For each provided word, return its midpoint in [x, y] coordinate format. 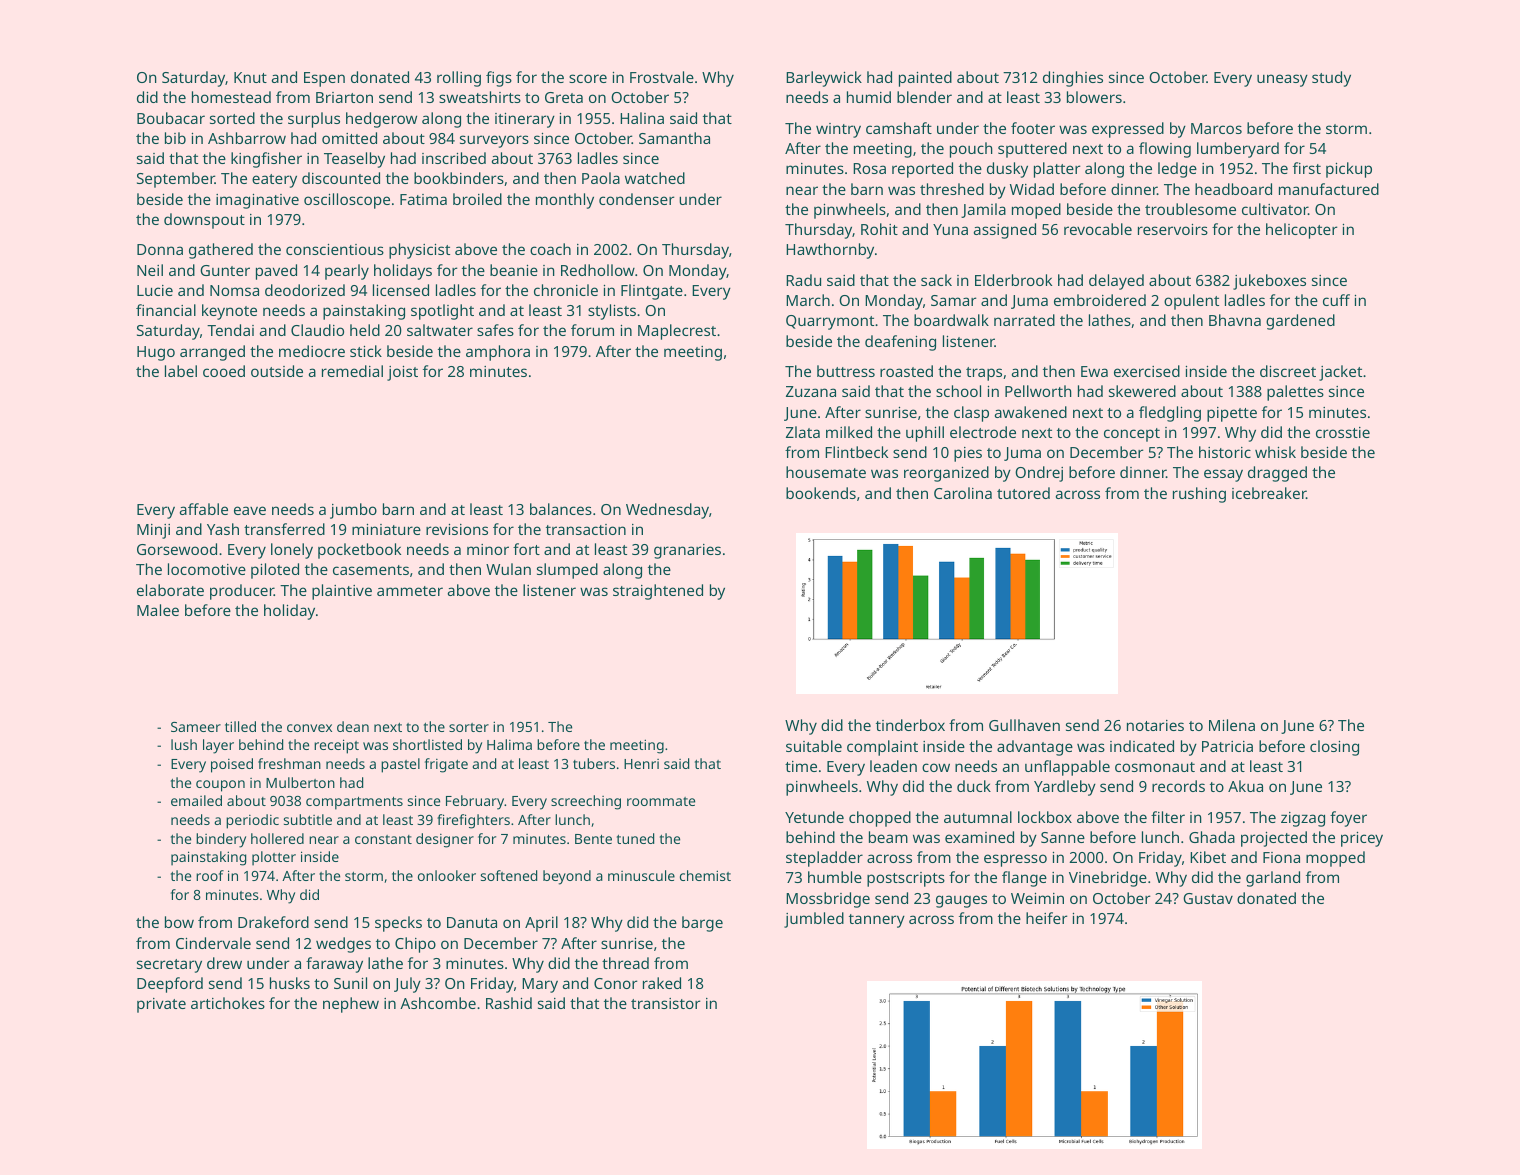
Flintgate [652, 292]
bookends [821, 493]
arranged [212, 353]
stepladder [824, 859]
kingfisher [266, 160]
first [1307, 168]
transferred [284, 529]
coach [550, 249]
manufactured [1329, 189]
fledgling [1170, 414]
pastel [400, 765]
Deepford [170, 985]
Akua [1245, 786]
